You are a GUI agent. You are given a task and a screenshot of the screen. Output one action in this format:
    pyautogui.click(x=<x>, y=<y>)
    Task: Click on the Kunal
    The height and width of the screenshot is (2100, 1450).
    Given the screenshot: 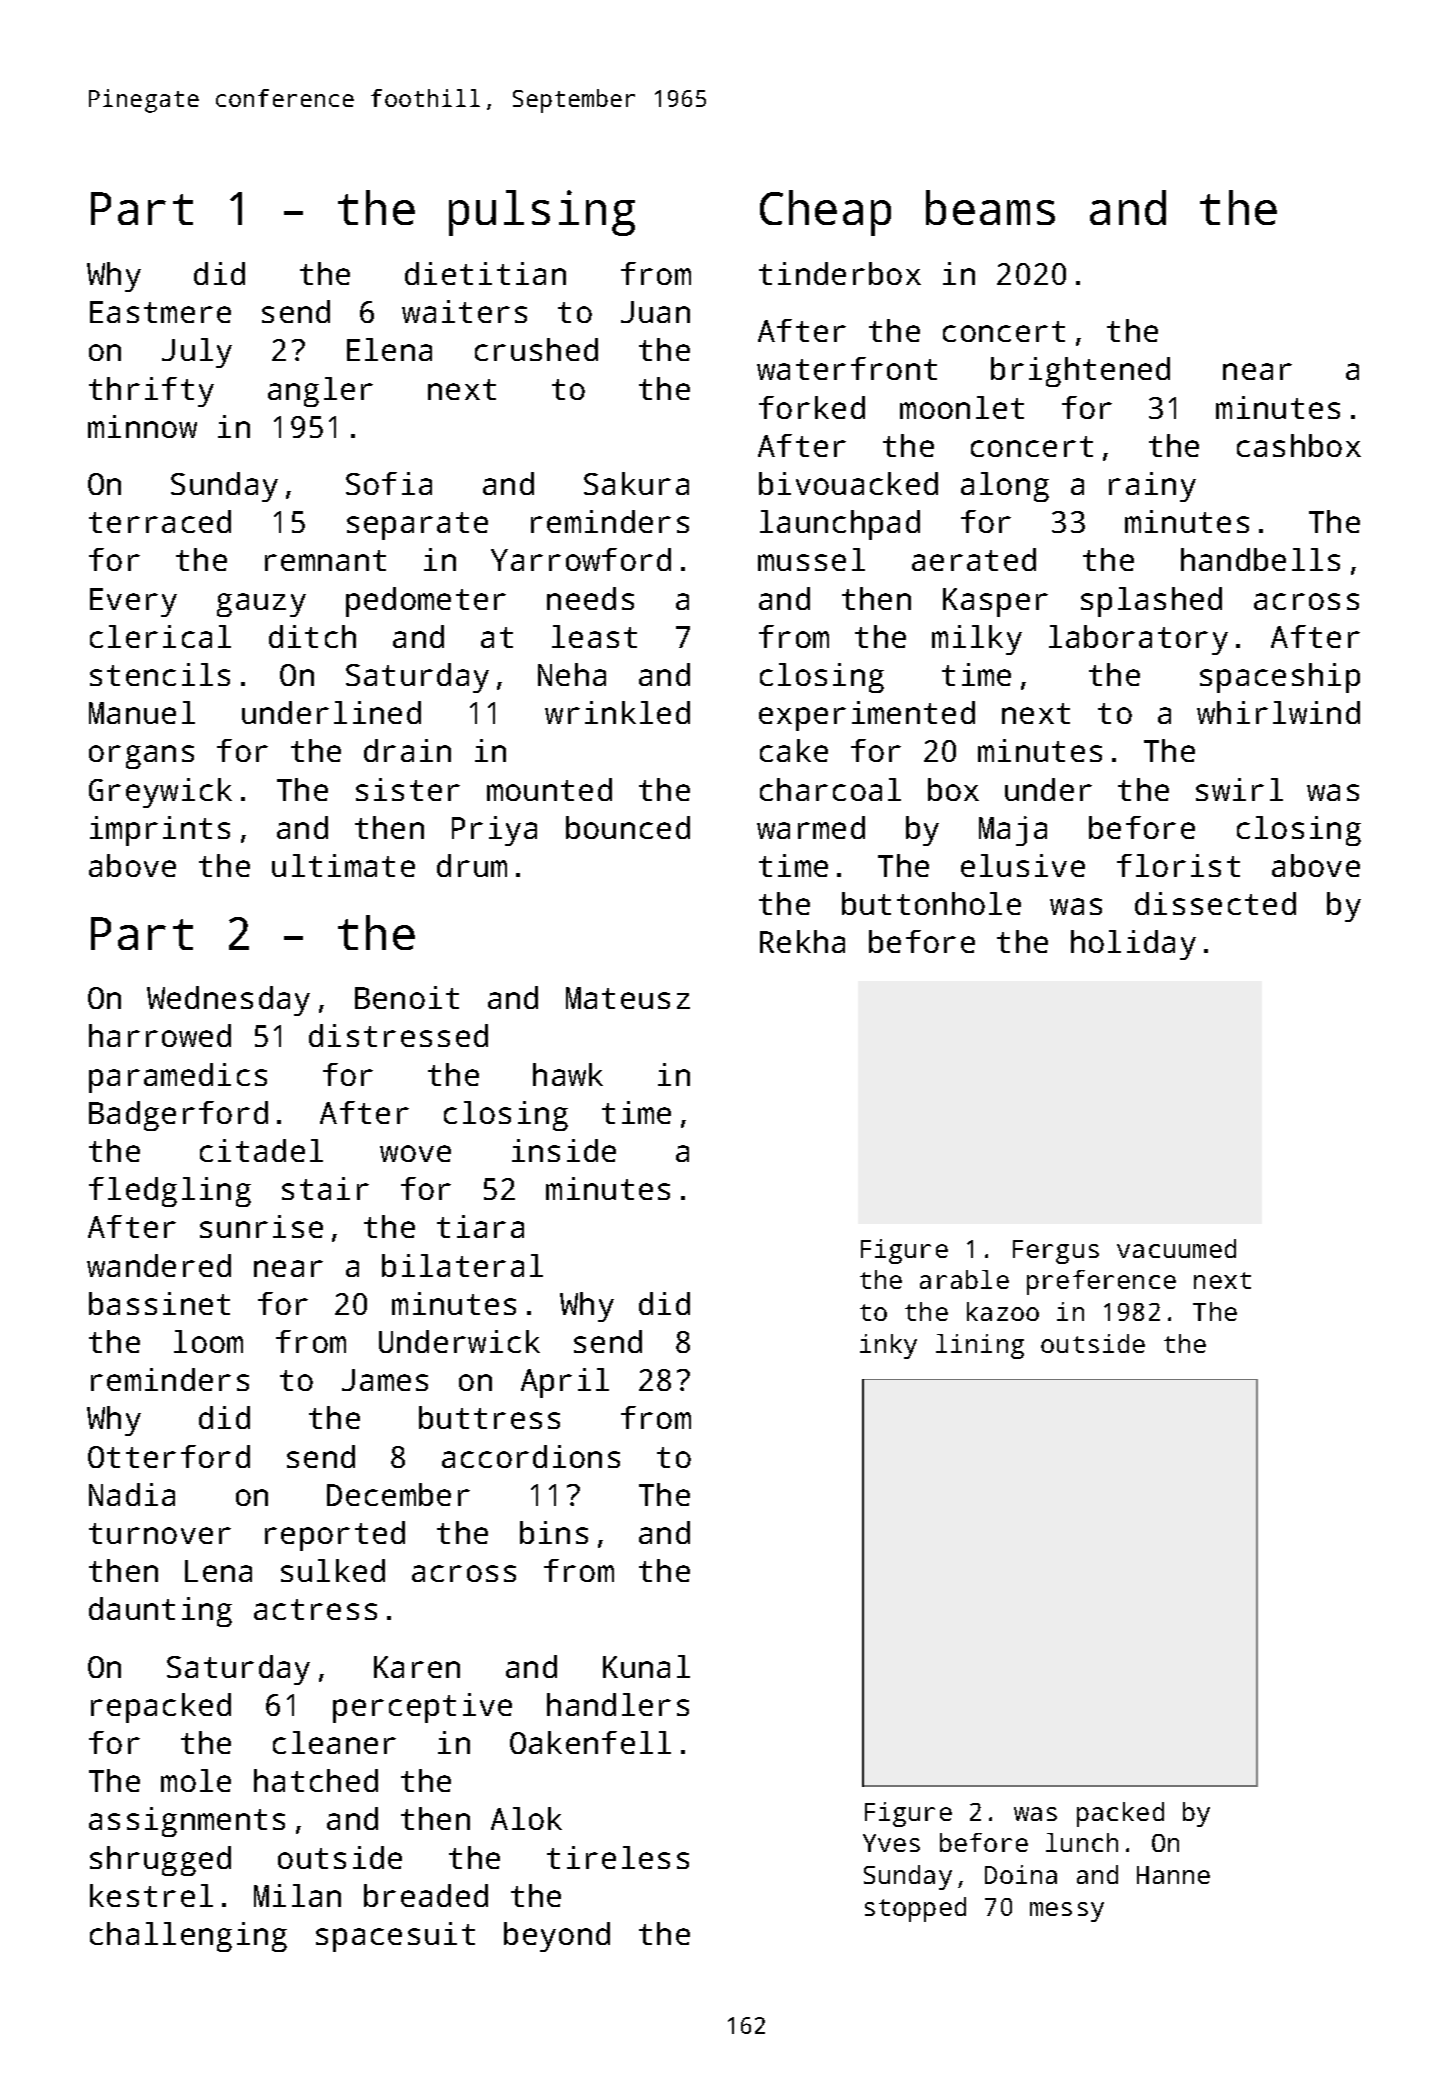 What is the action you would take?
    pyautogui.click(x=646, y=1666)
